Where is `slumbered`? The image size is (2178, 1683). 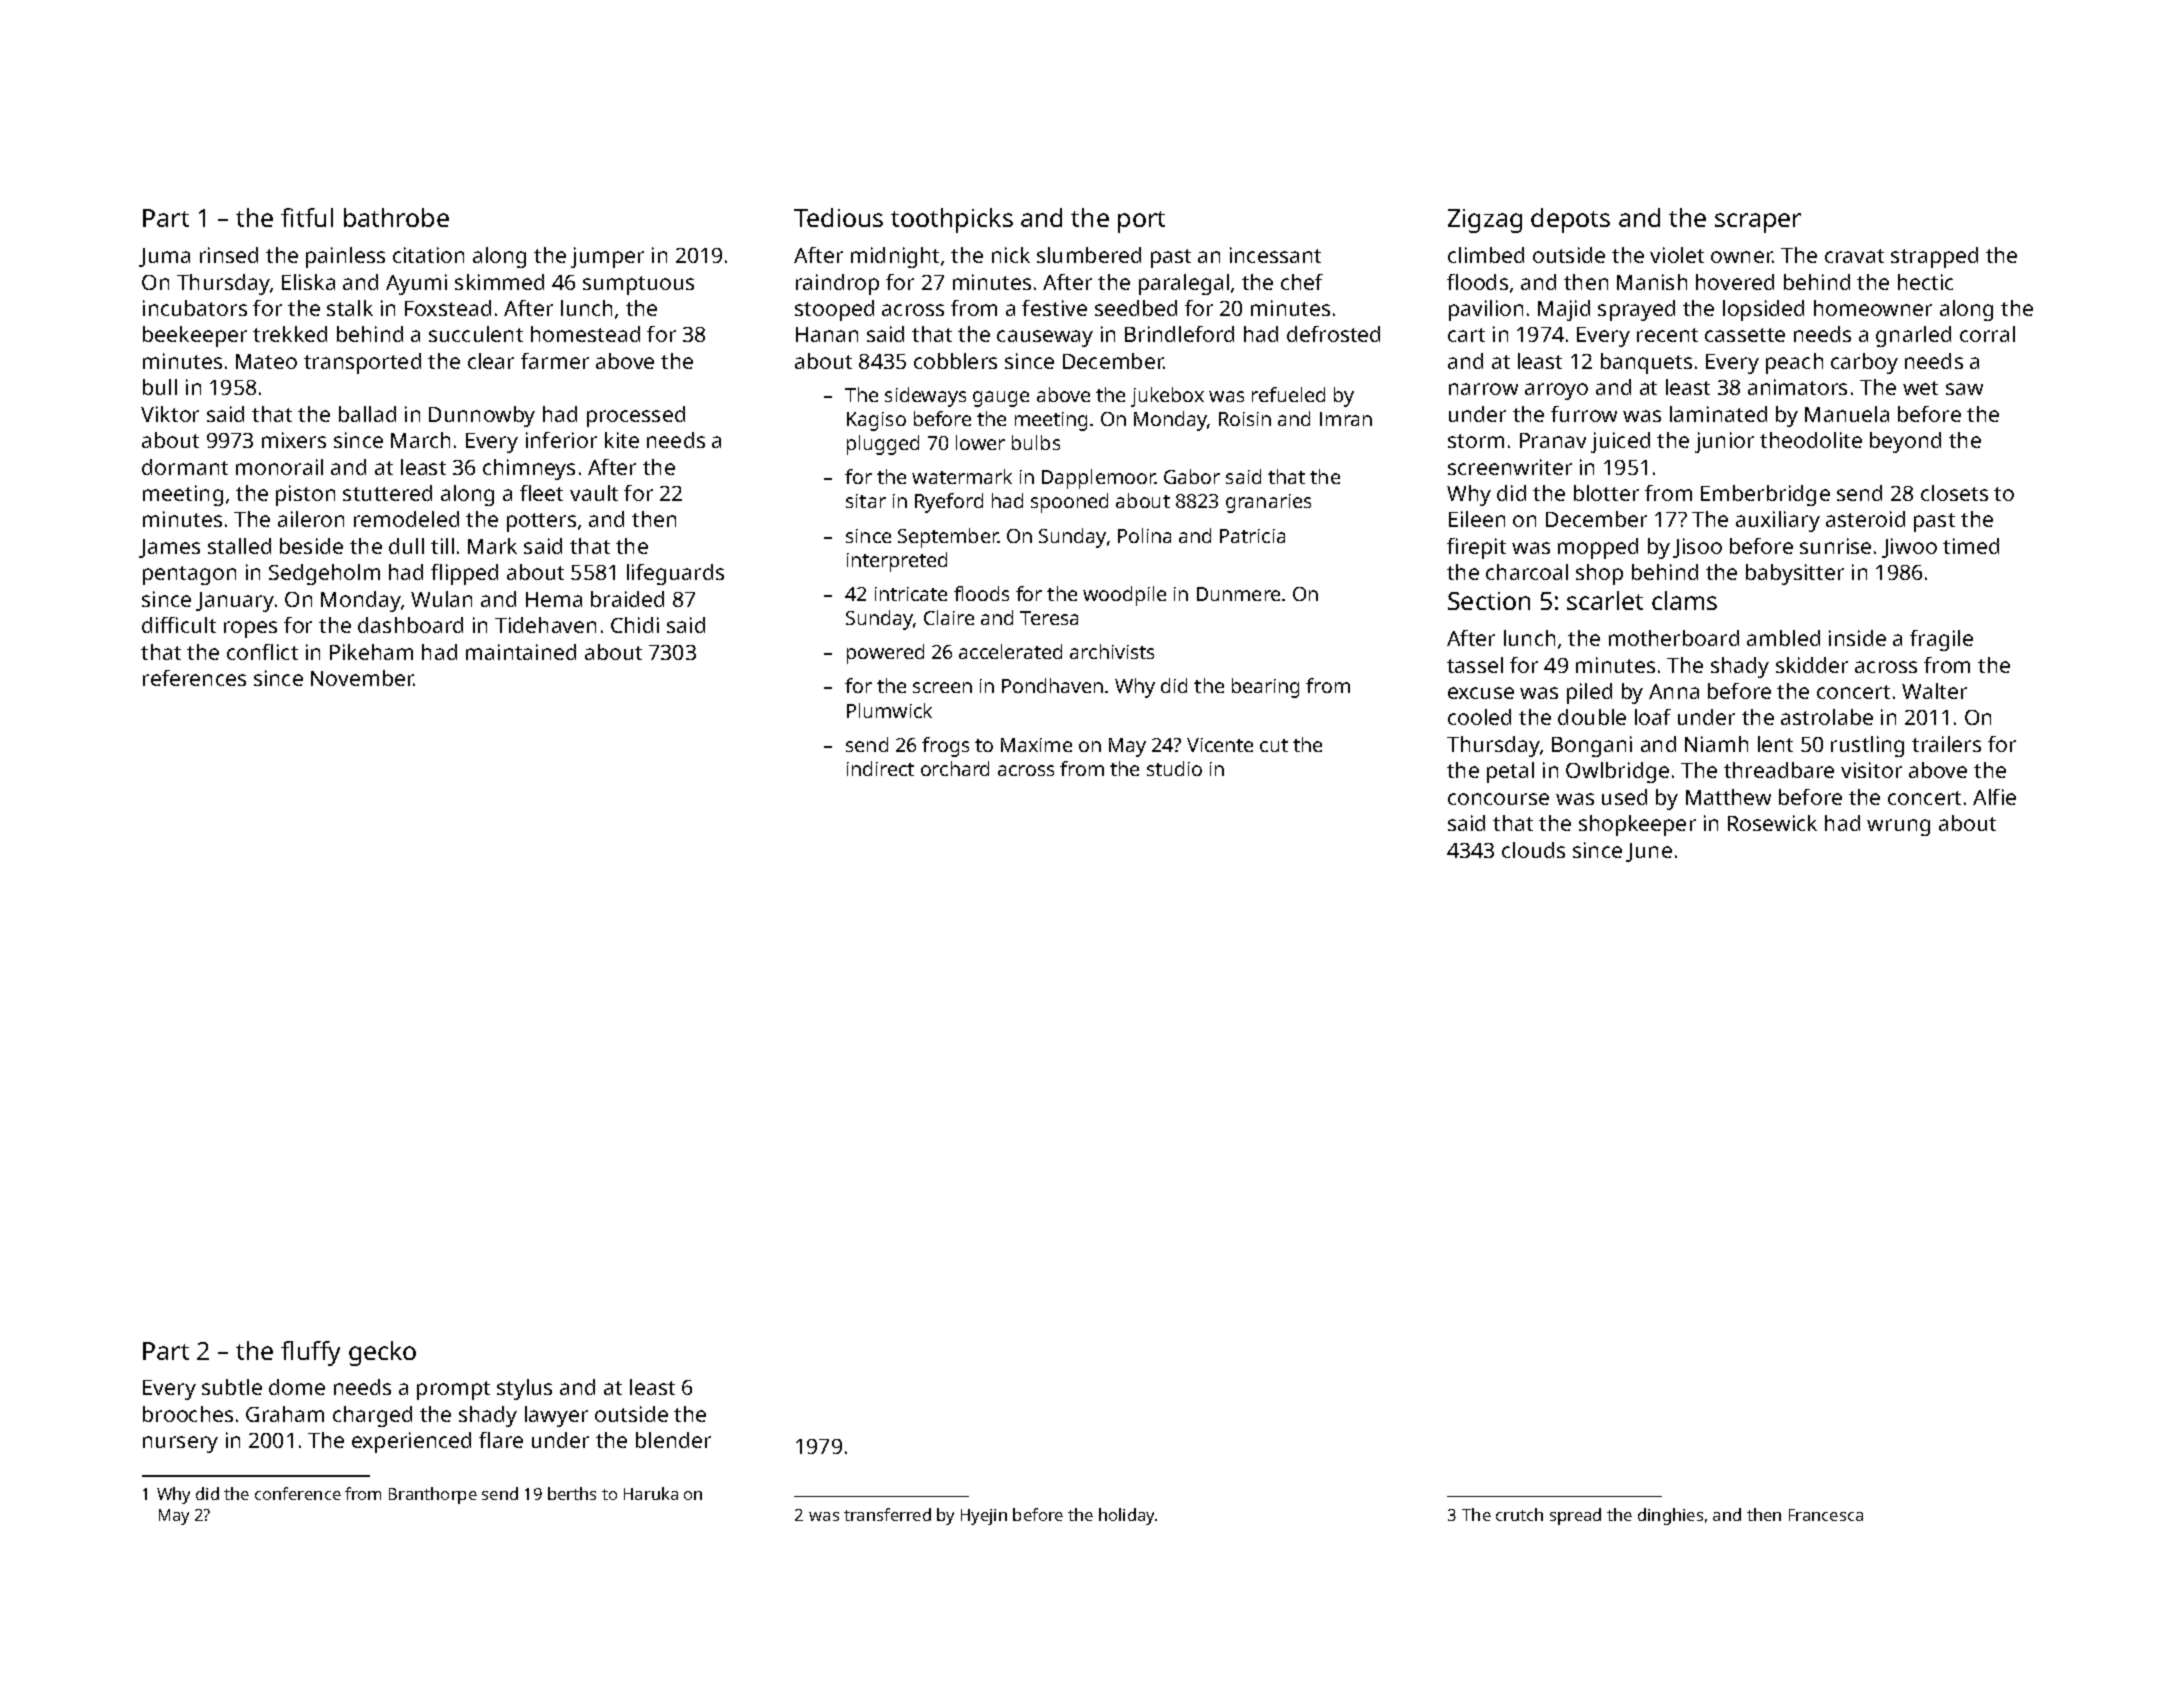 slumbered is located at coordinates (1089, 255).
